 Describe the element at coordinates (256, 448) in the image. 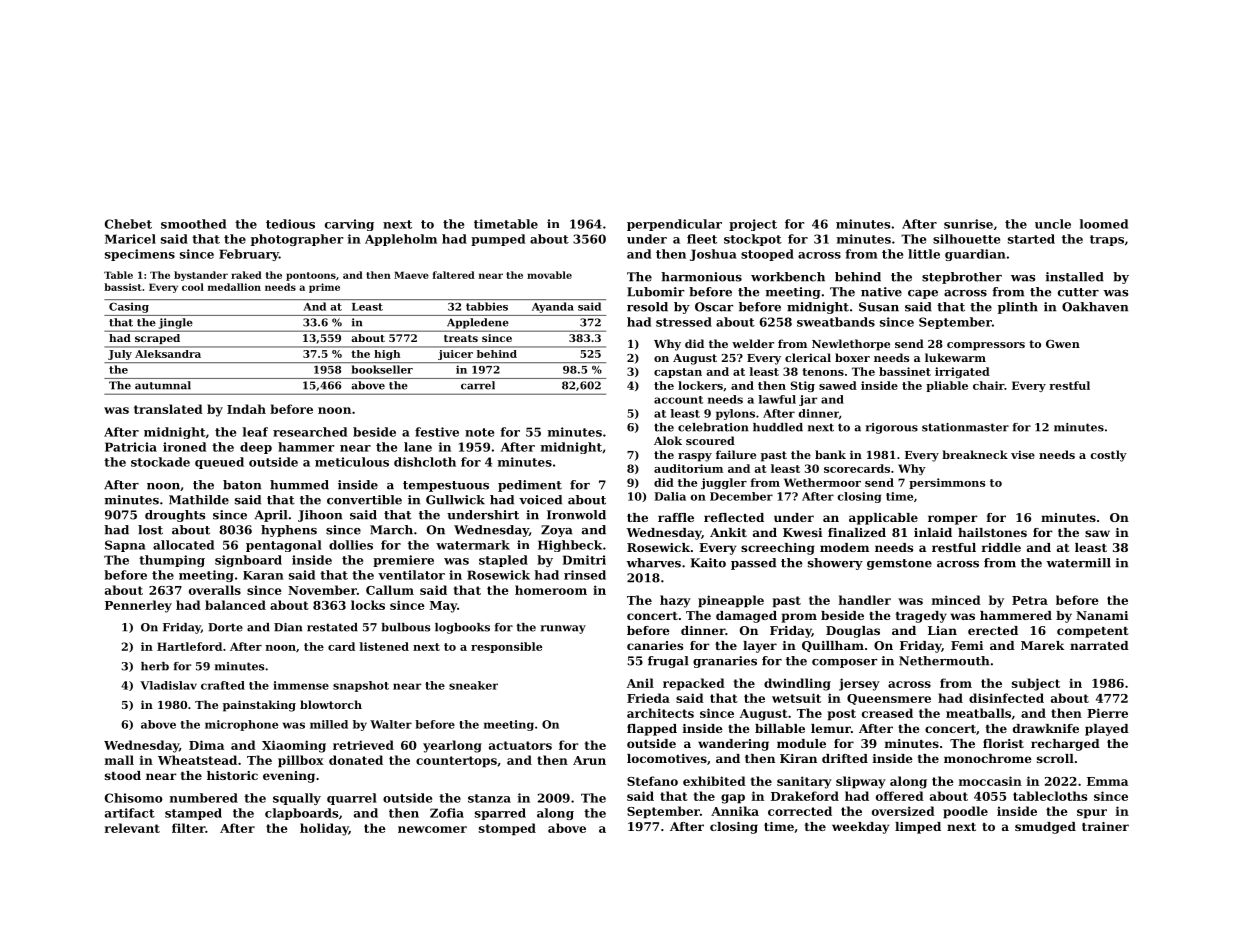

I see `deep` at that location.
